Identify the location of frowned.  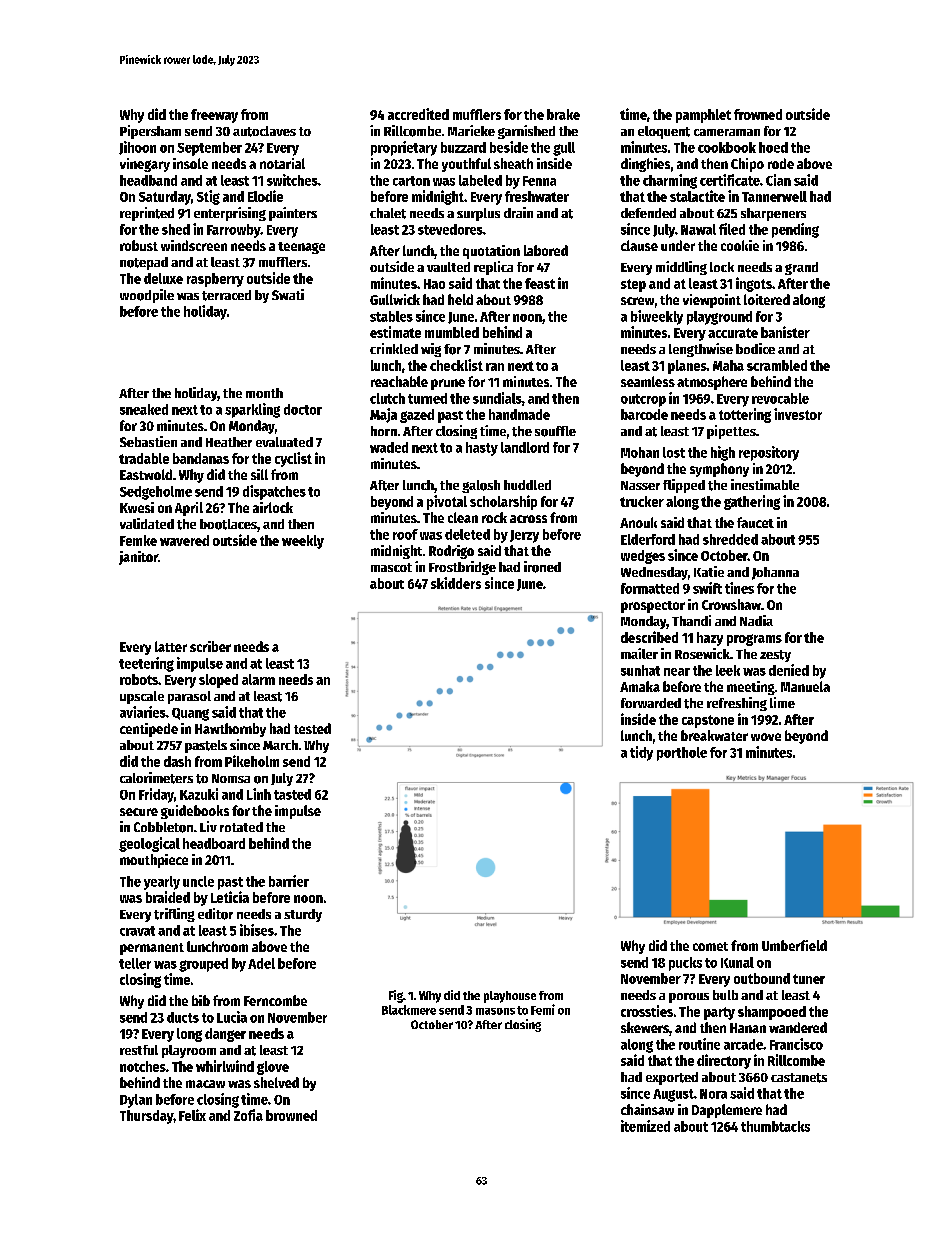
(758, 114).
